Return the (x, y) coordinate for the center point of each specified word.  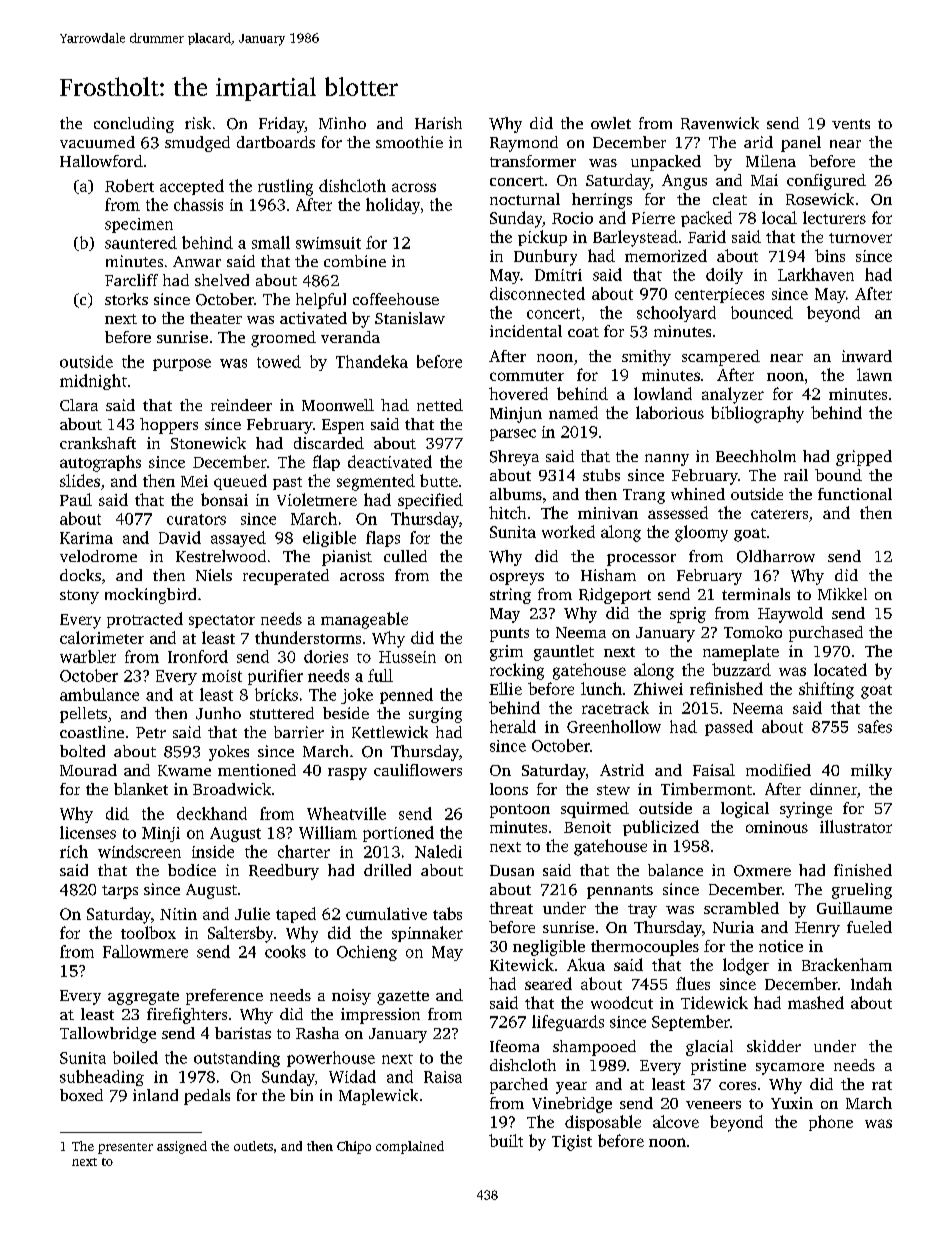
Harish (438, 123)
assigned (182, 1147)
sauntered (141, 242)
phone (831, 1123)
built (506, 1140)
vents (851, 124)
